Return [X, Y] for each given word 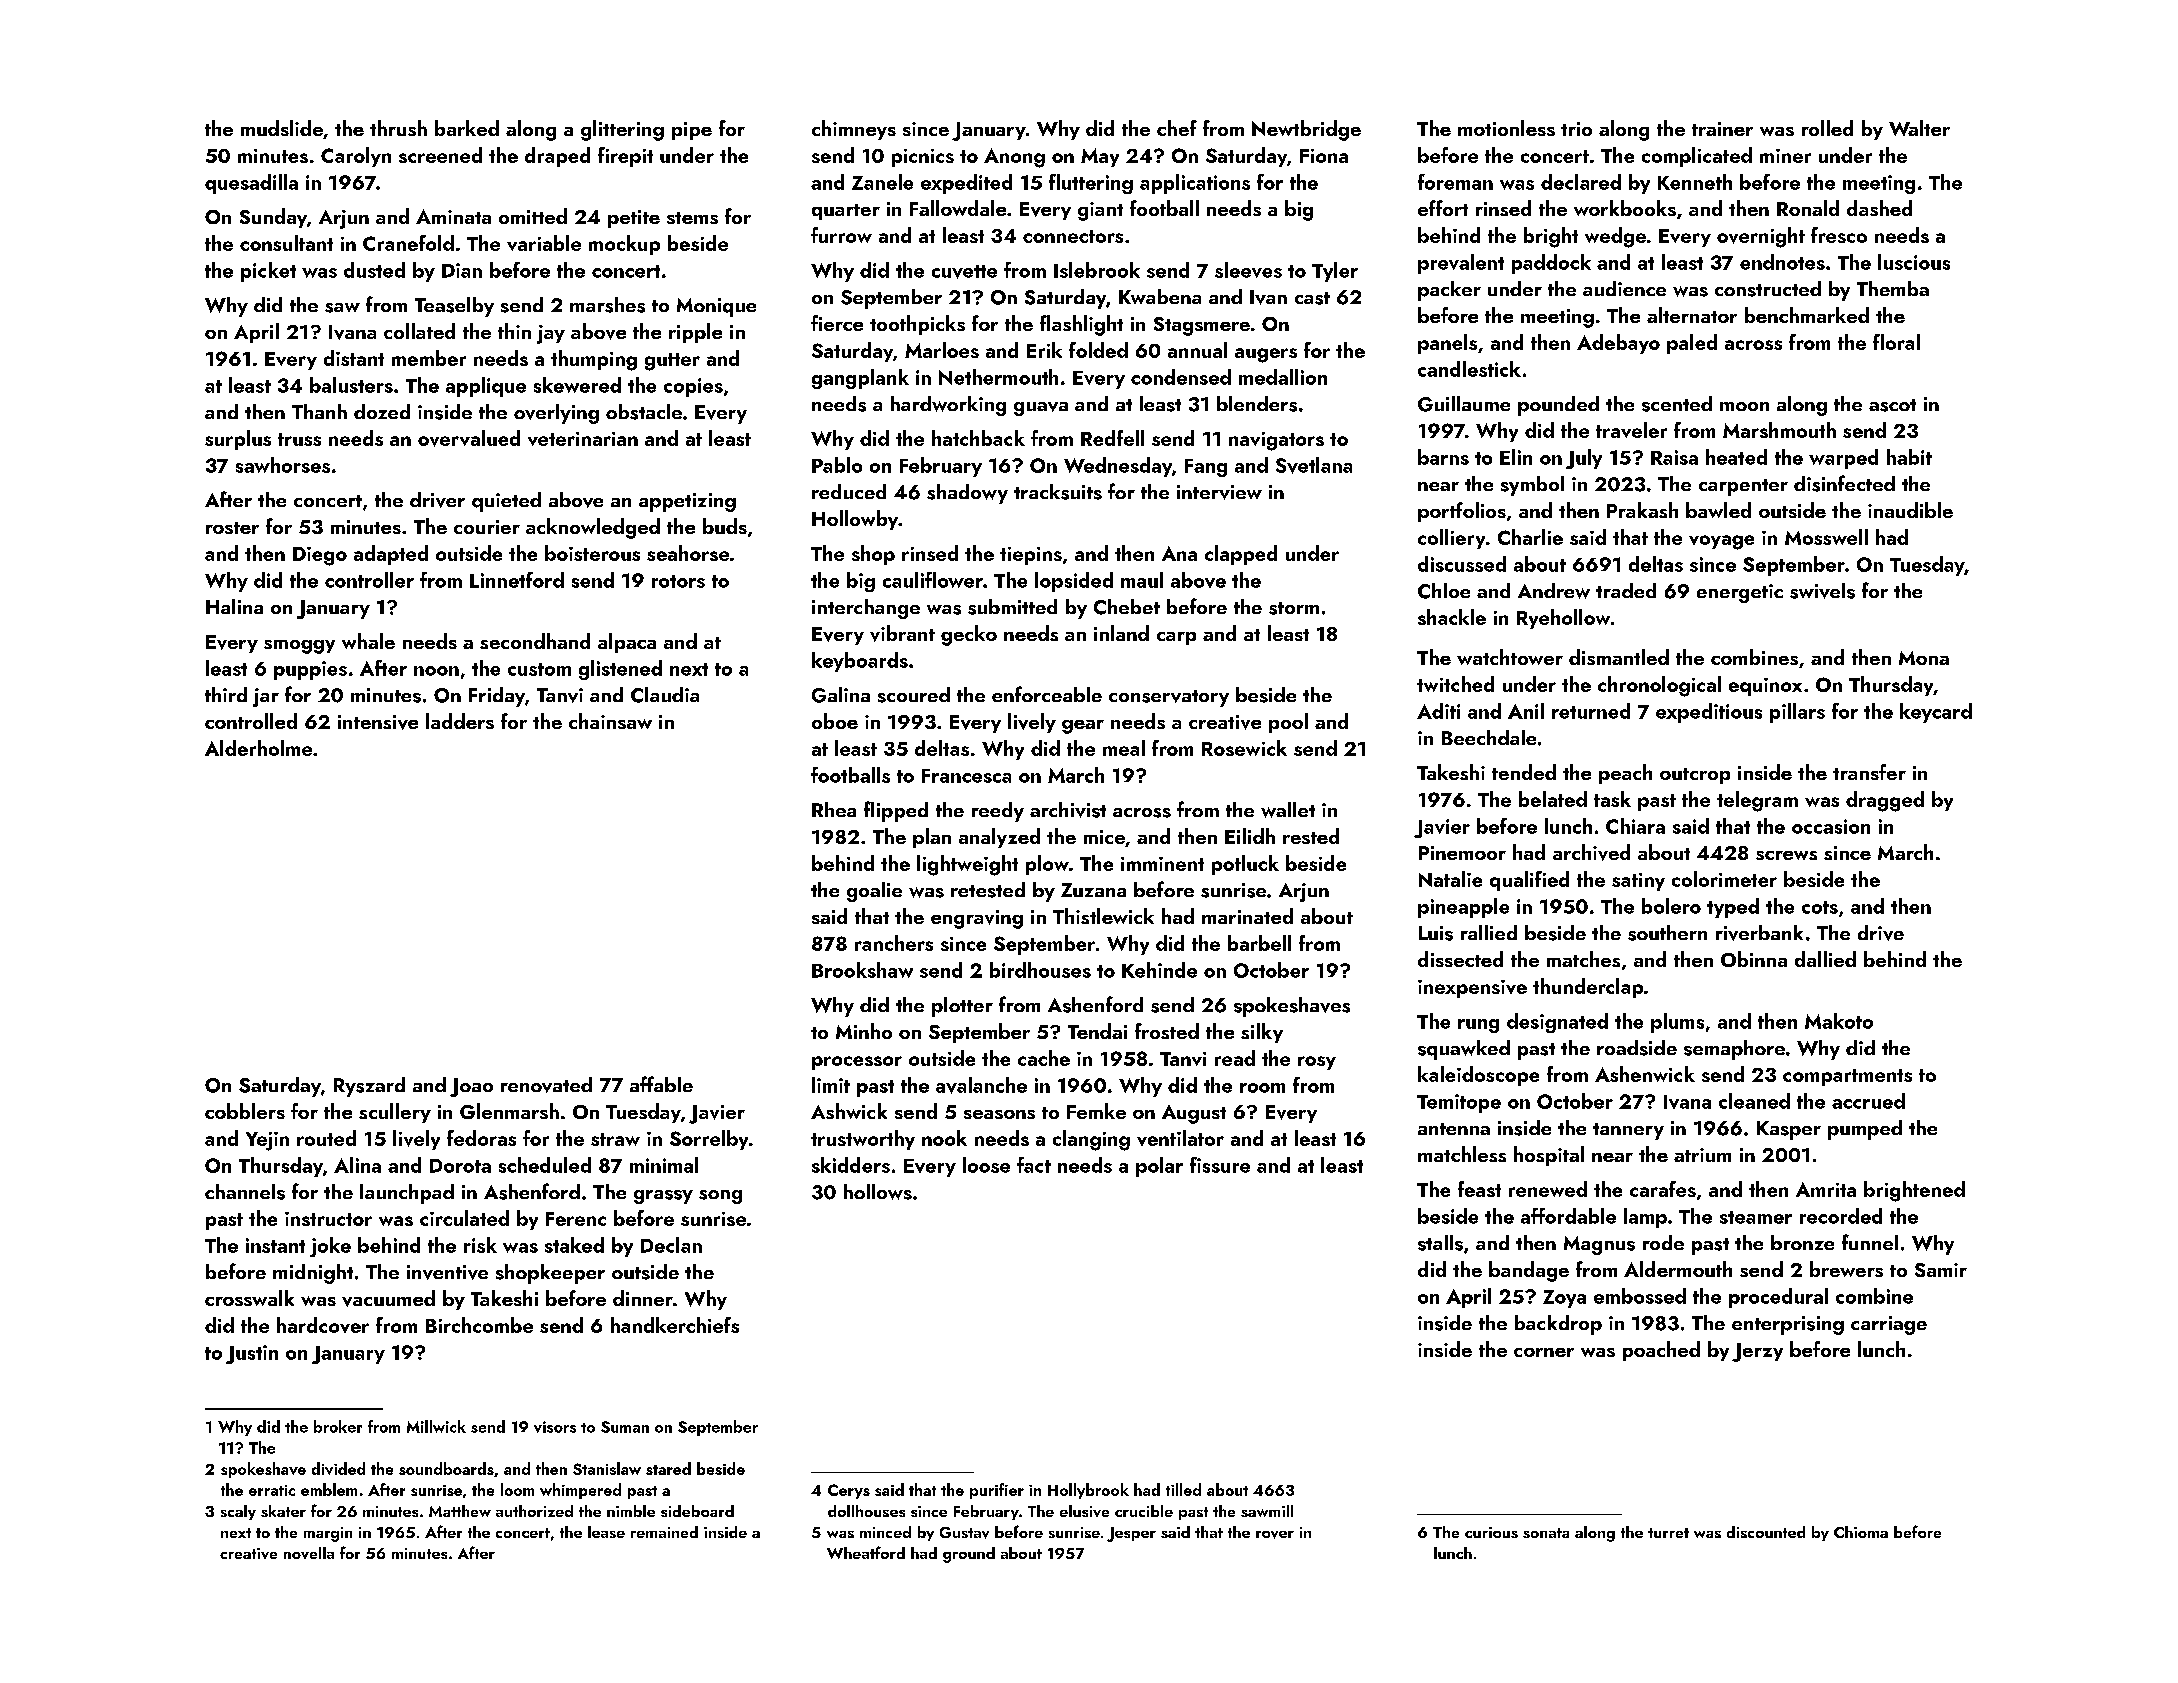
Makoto [1839, 1021]
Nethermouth [998, 377]
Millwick [436, 1426]
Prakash [1642, 510]
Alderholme [258, 748]
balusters [351, 385]
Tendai [1097, 1031]
